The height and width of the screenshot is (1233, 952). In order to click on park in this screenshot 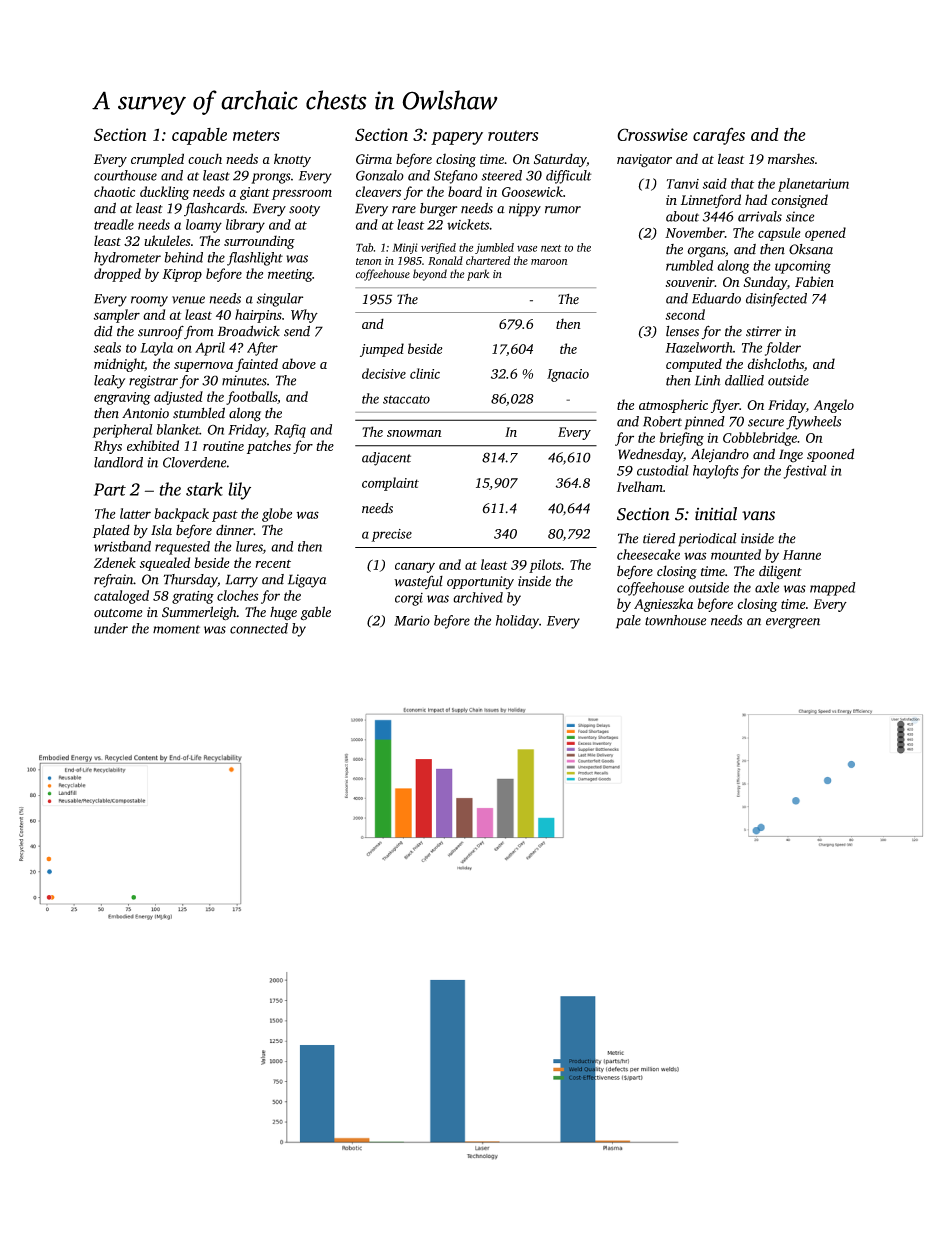, I will do `click(478, 275)`.
